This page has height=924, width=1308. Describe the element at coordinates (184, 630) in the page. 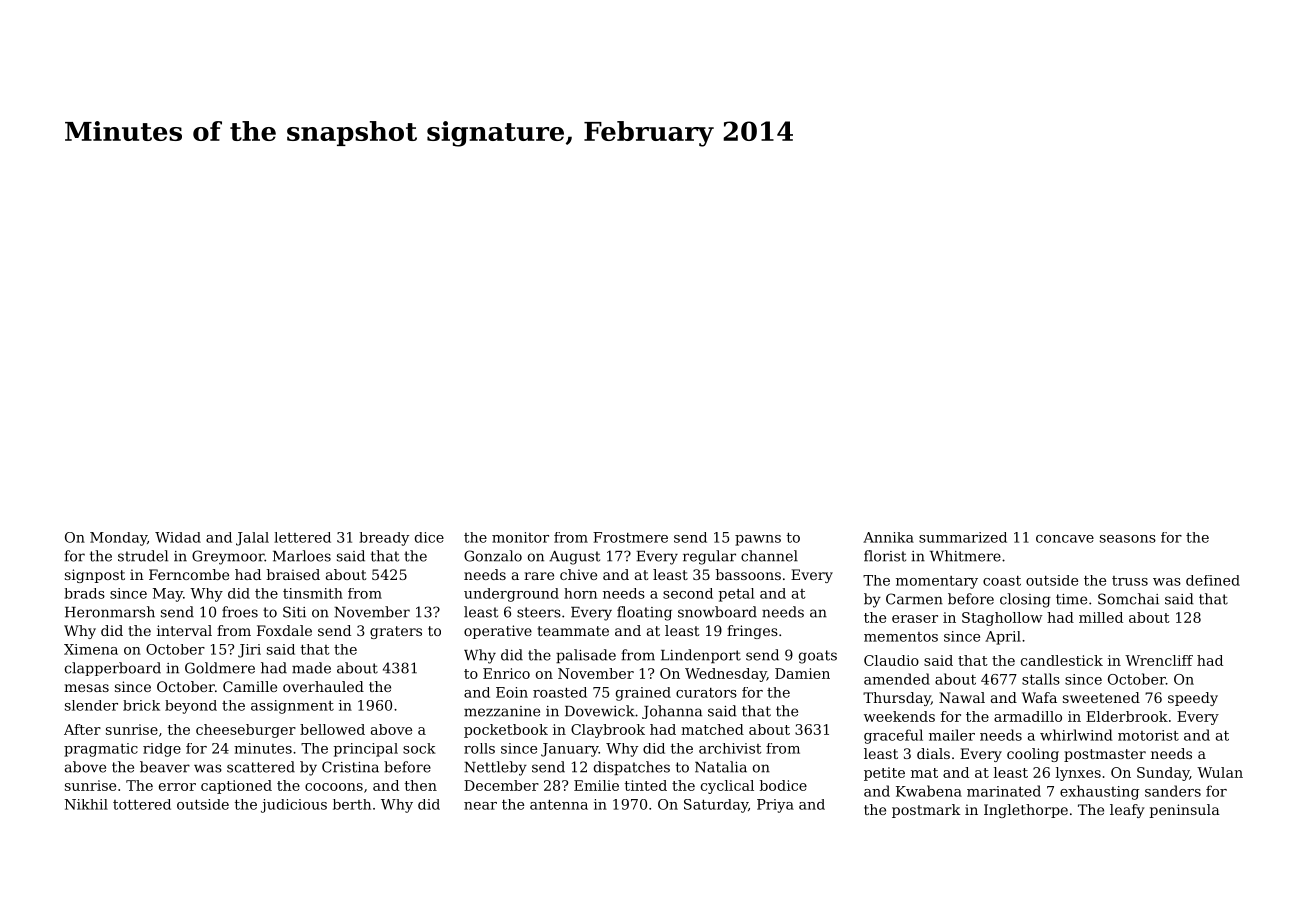

I see `interval` at that location.
